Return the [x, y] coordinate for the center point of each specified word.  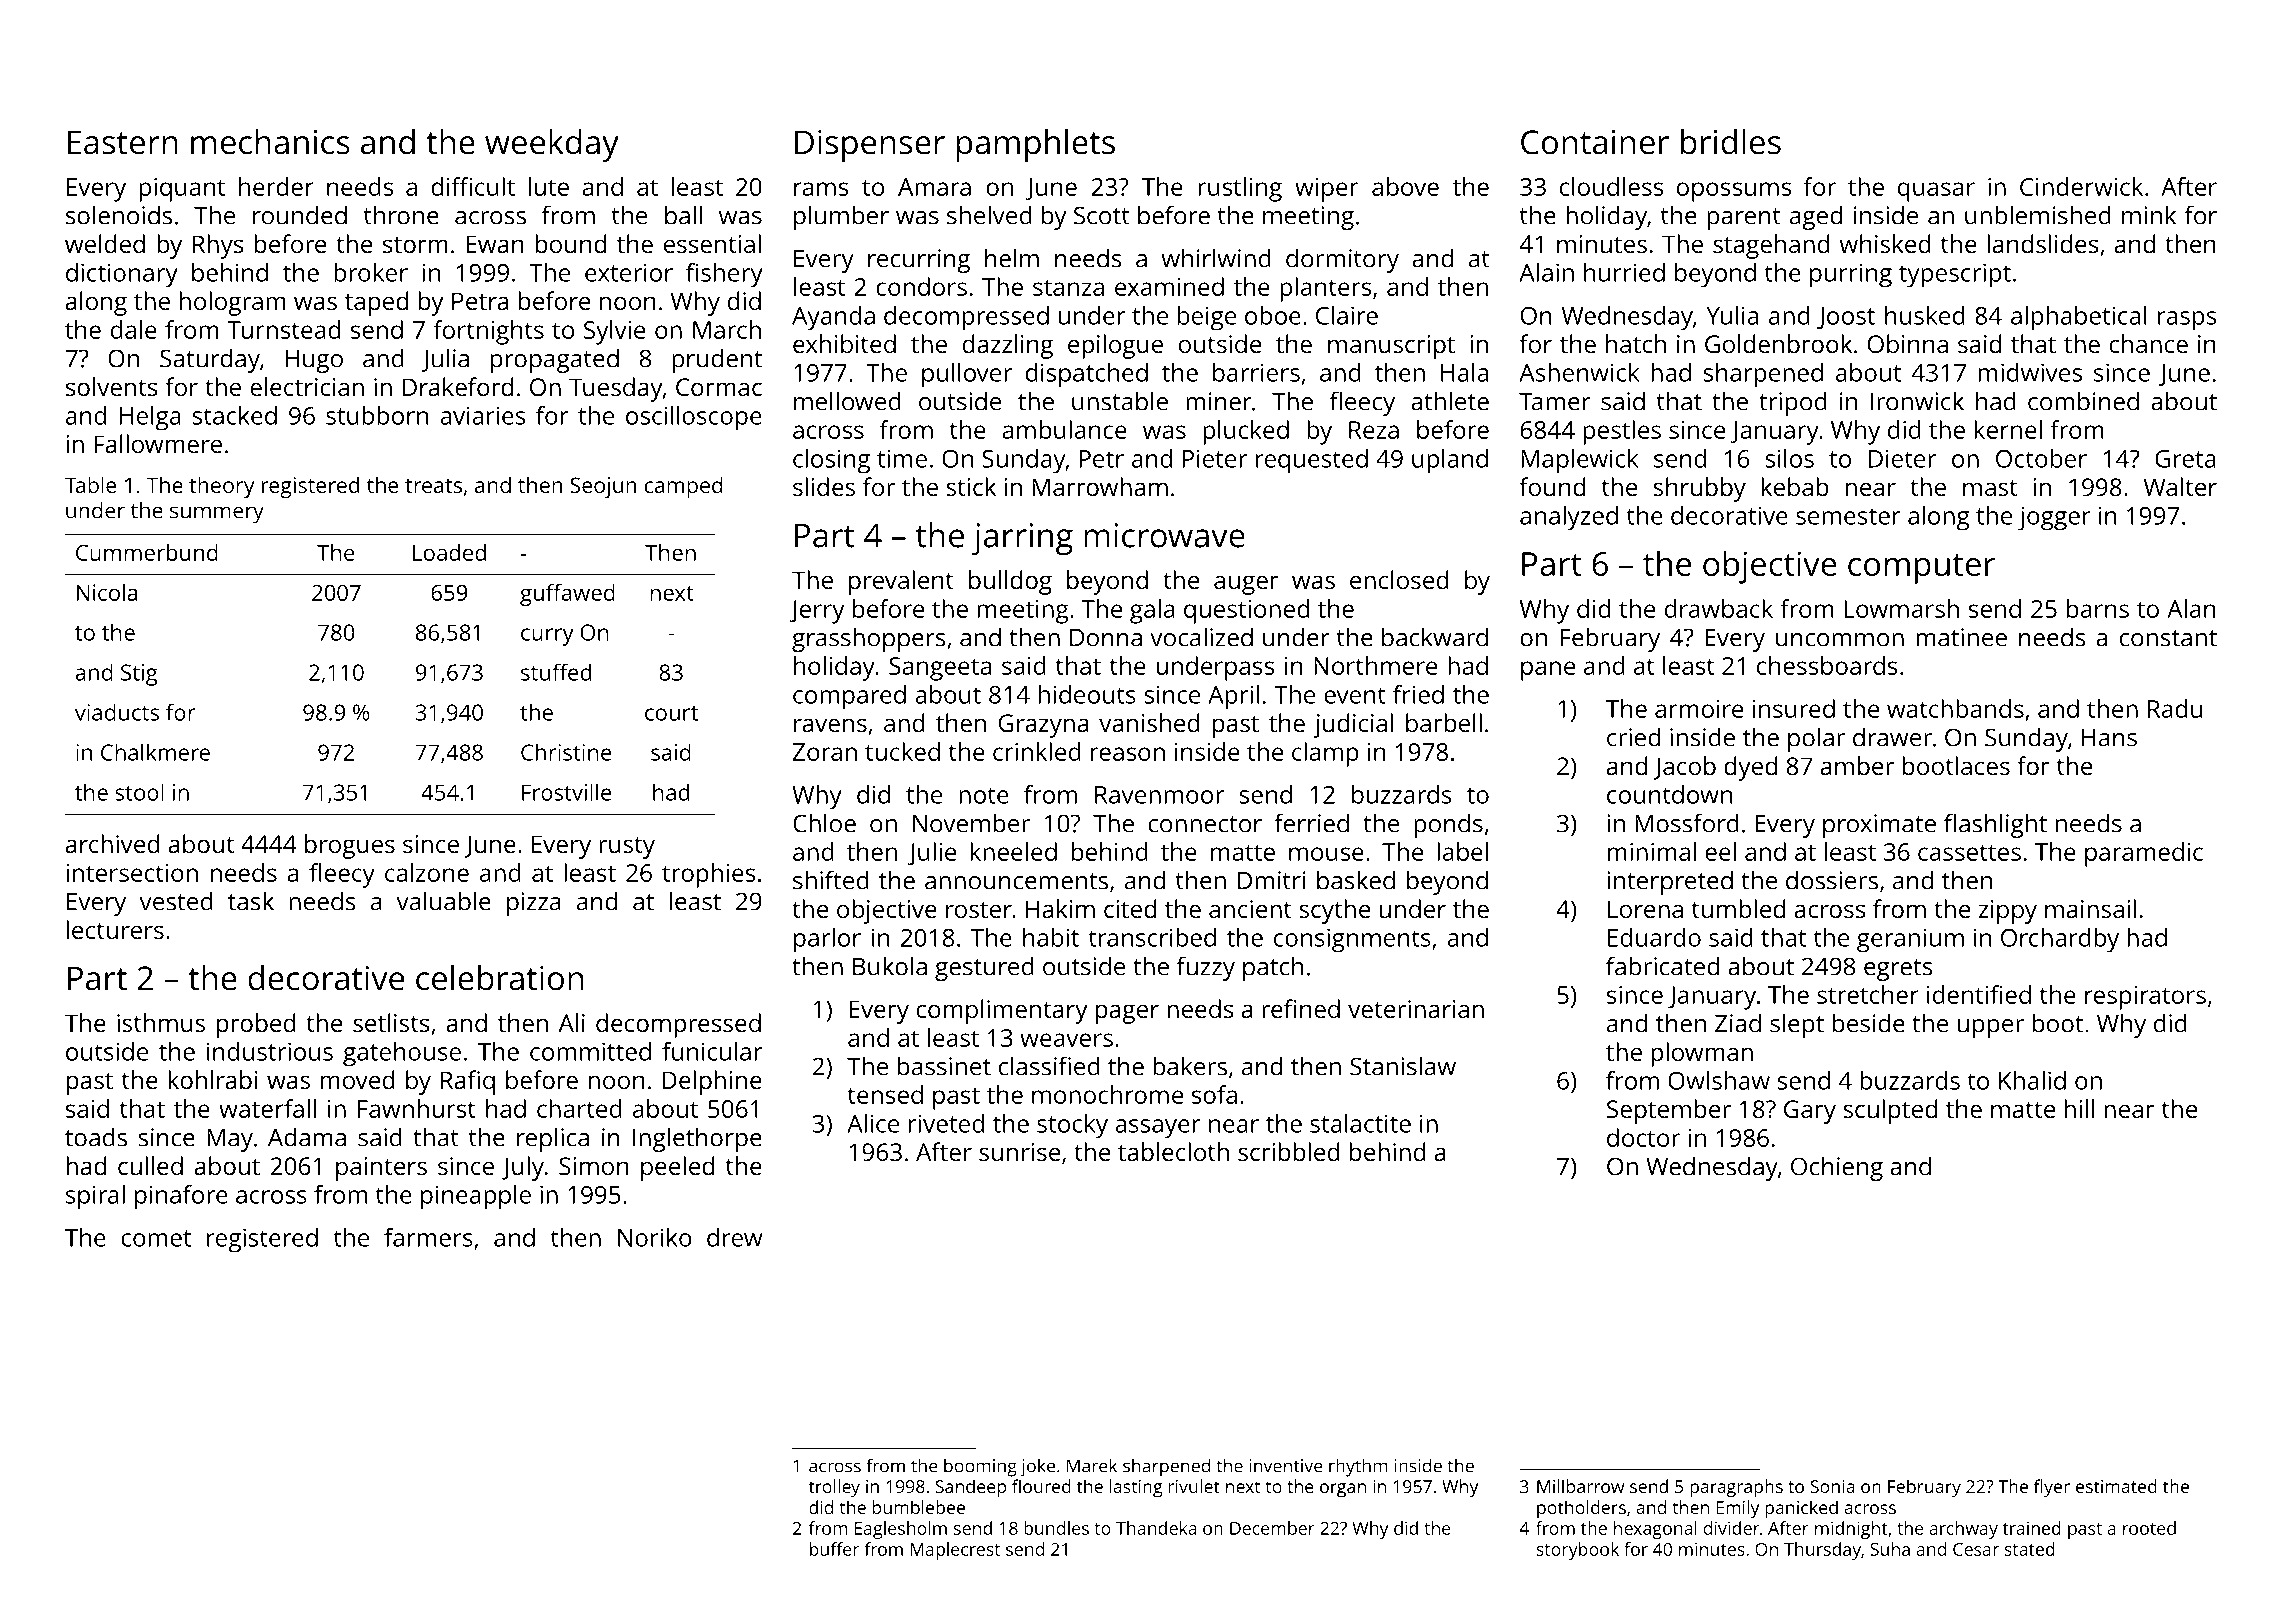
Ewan [495, 244]
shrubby [1699, 489]
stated [2029, 1549]
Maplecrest [955, 1551]
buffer [834, 1549]
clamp [1325, 754]
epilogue [1115, 346]
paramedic [2144, 854]
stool [139, 792]
